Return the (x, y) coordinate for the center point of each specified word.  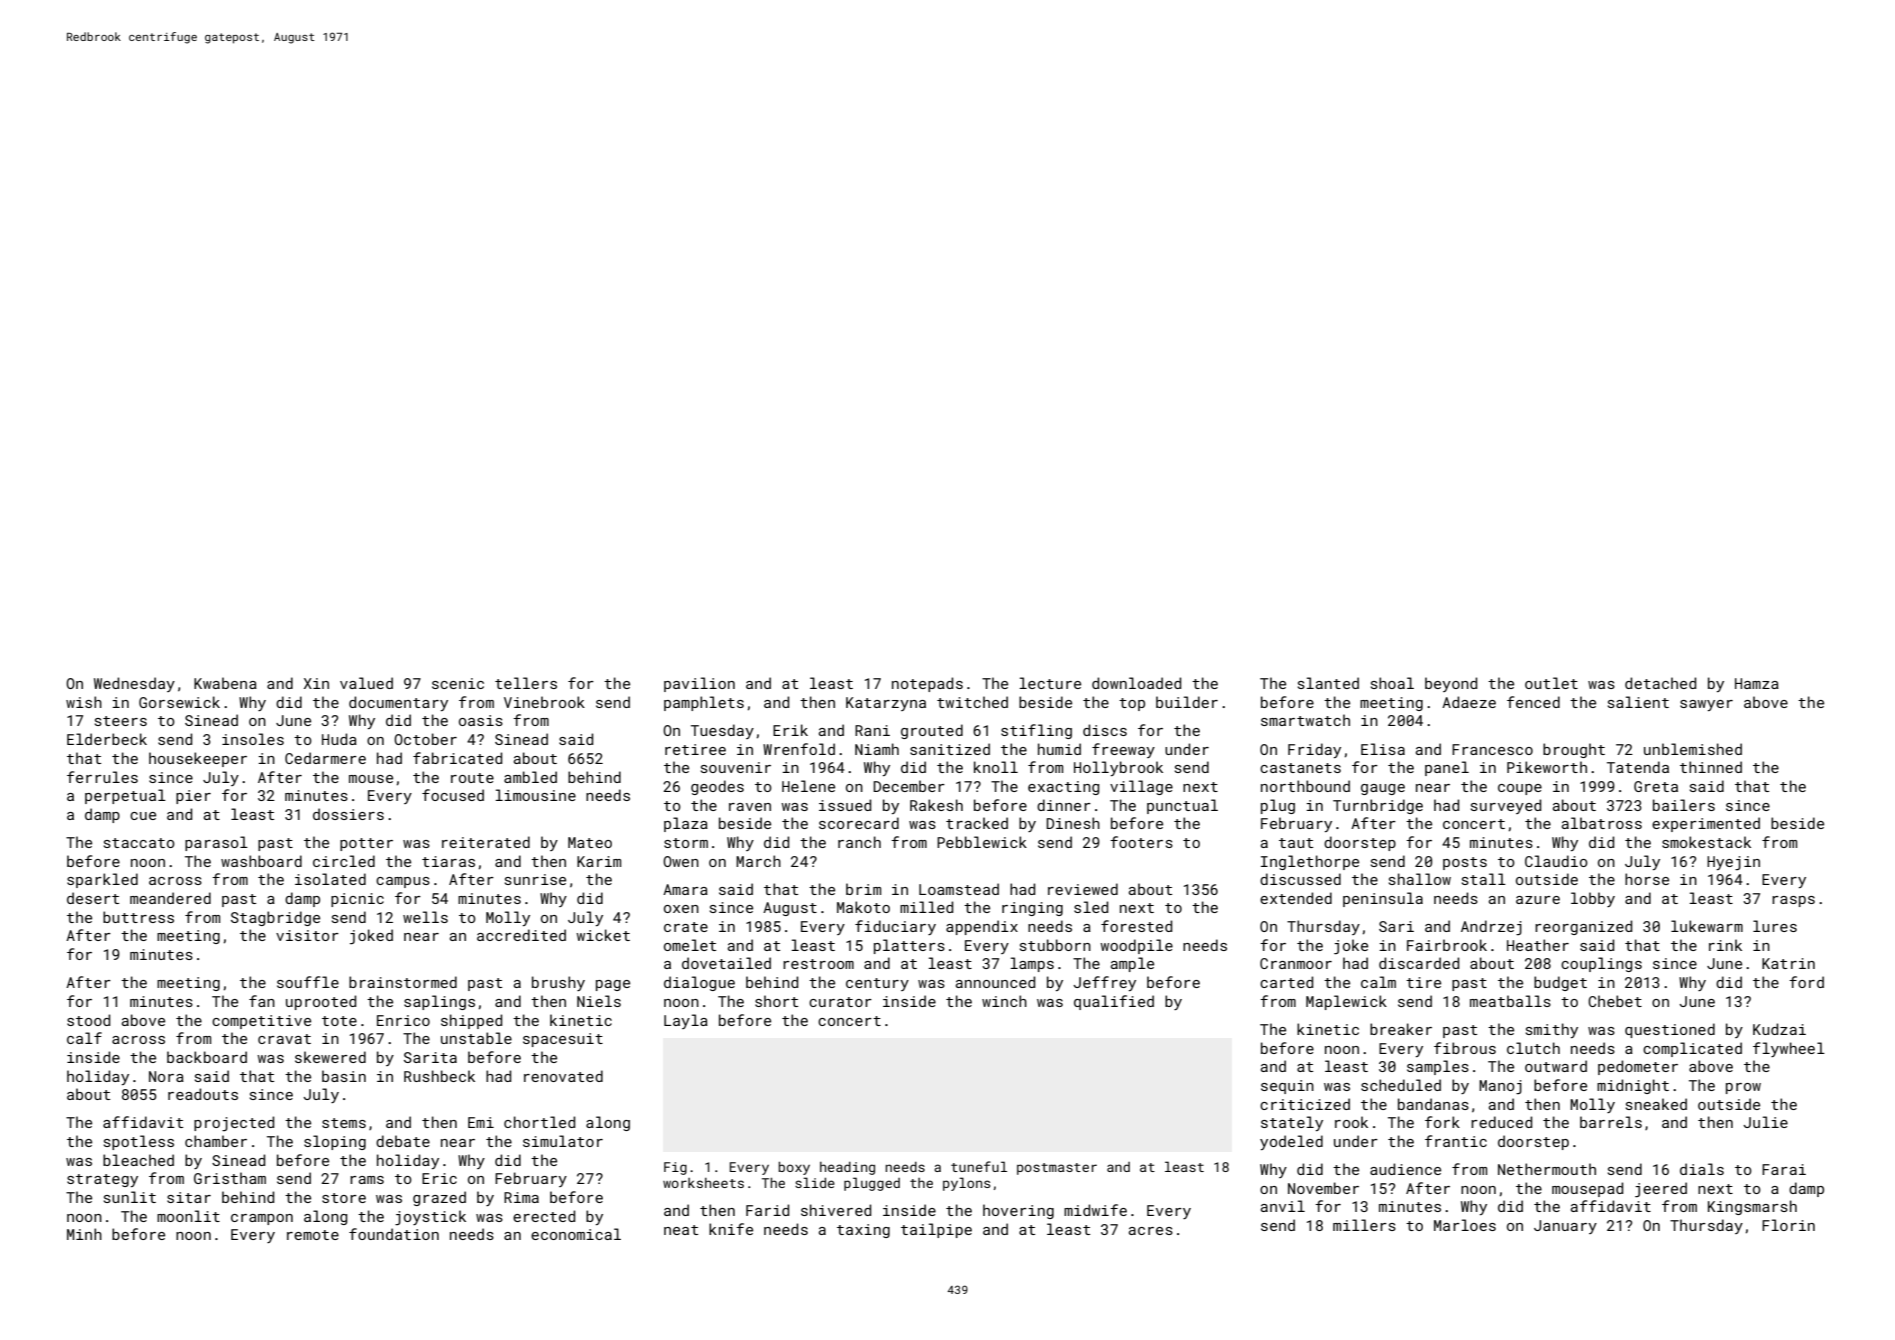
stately (1292, 1123)
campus (403, 882)
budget (1560, 983)
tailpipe (936, 1230)
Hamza (1757, 683)
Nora (166, 1076)
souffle (308, 982)
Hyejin (1733, 863)
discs (1105, 730)
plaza (686, 824)
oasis (481, 720)
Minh (84, 1234)
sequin (1287, 1087)
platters (909, 946)
